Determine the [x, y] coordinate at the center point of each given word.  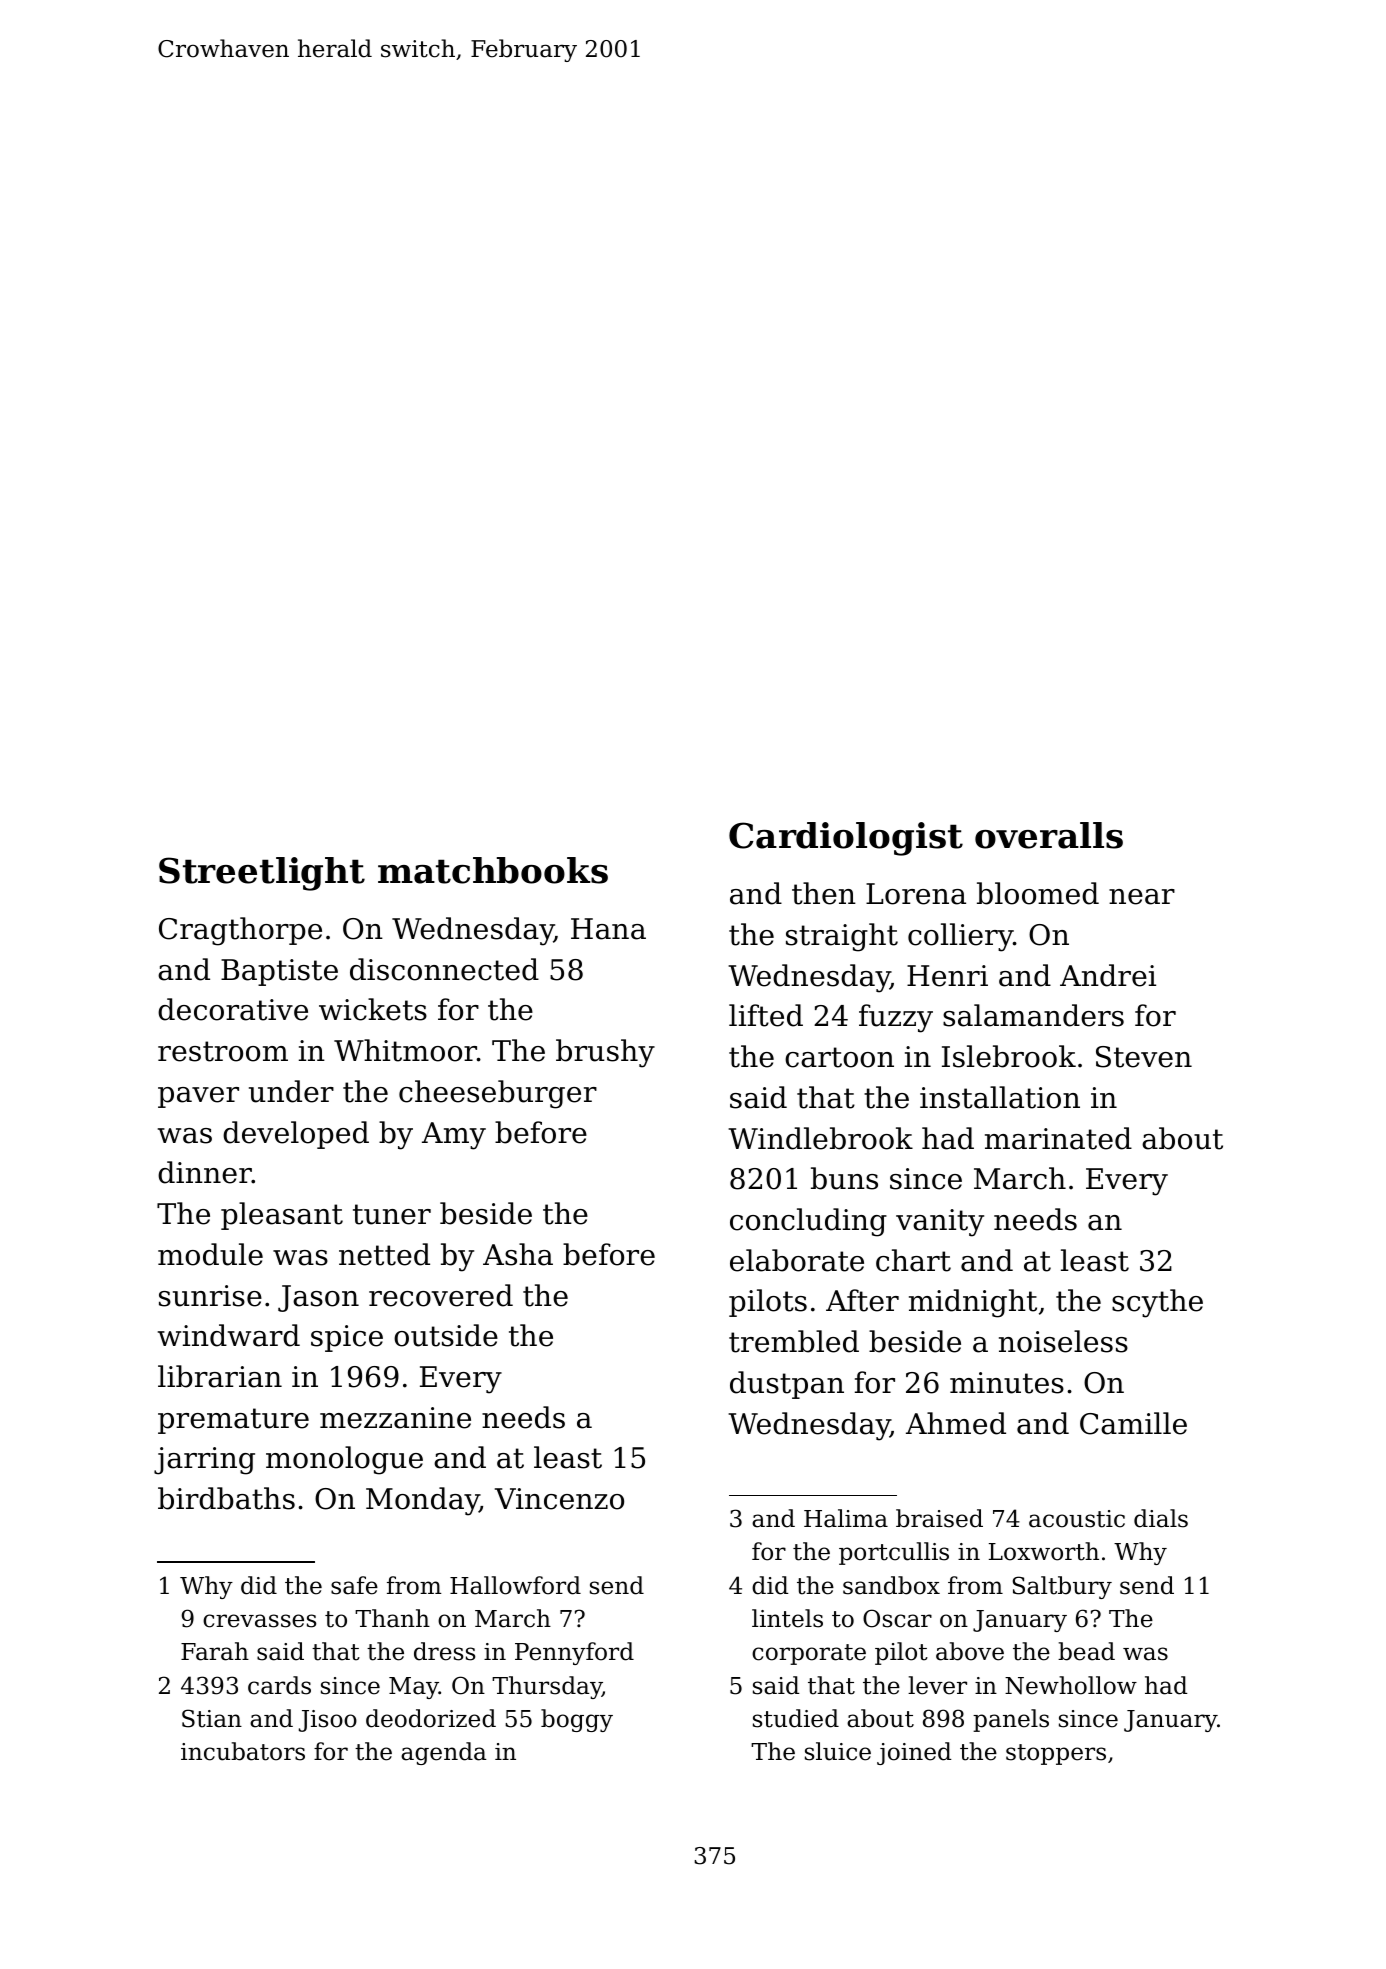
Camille [1133, 1423]
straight [842, 937]
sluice [838, 1751]
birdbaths [226, 1498]
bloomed [1038, 893]
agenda [444, 1753]
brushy [605, 1053]
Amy [454, 1136]
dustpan [787, 1385]
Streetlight [262, 874]
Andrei [1108, 975]
